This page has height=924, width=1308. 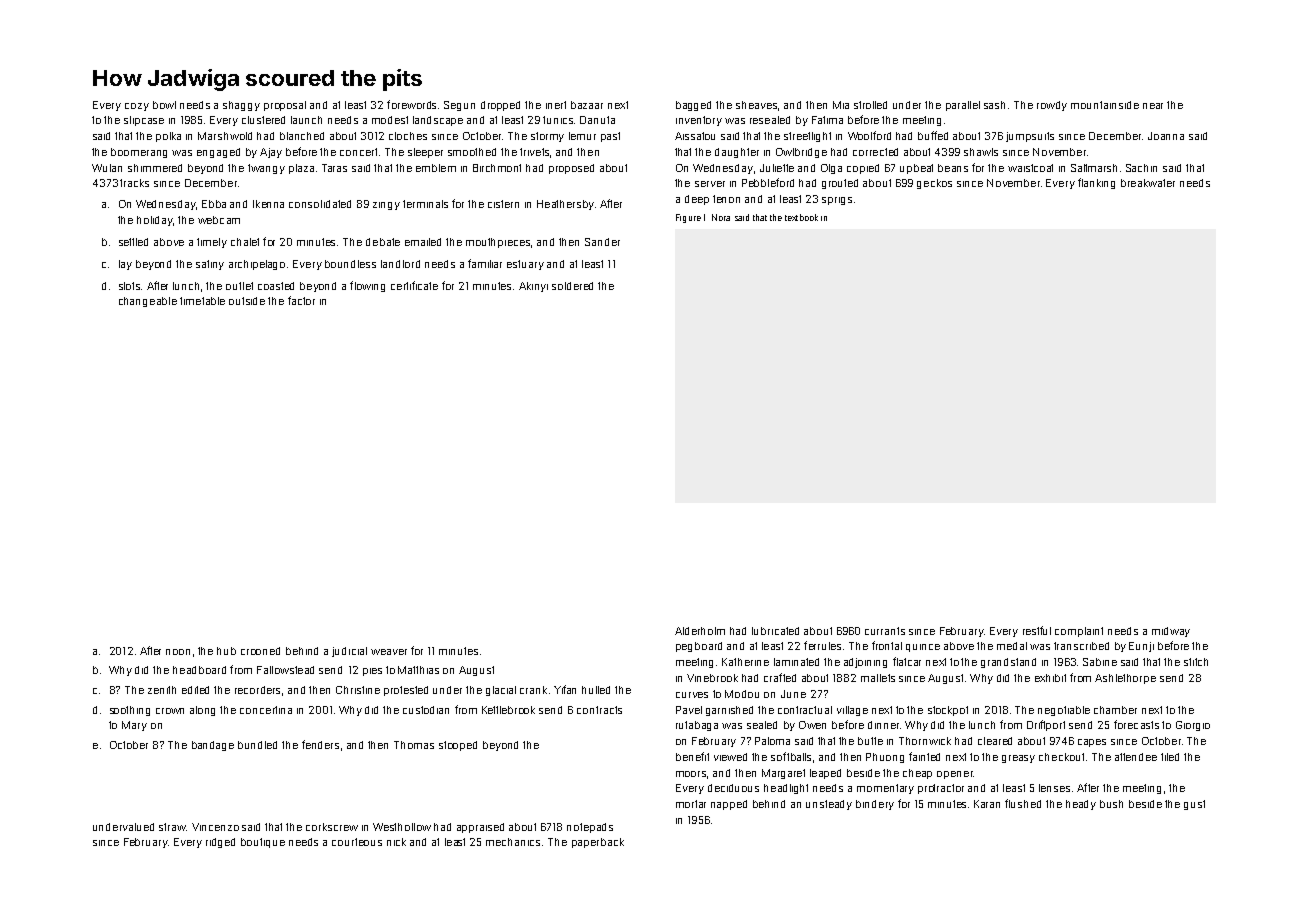 I want to click on lubricated, so click(x=775, y=631).
